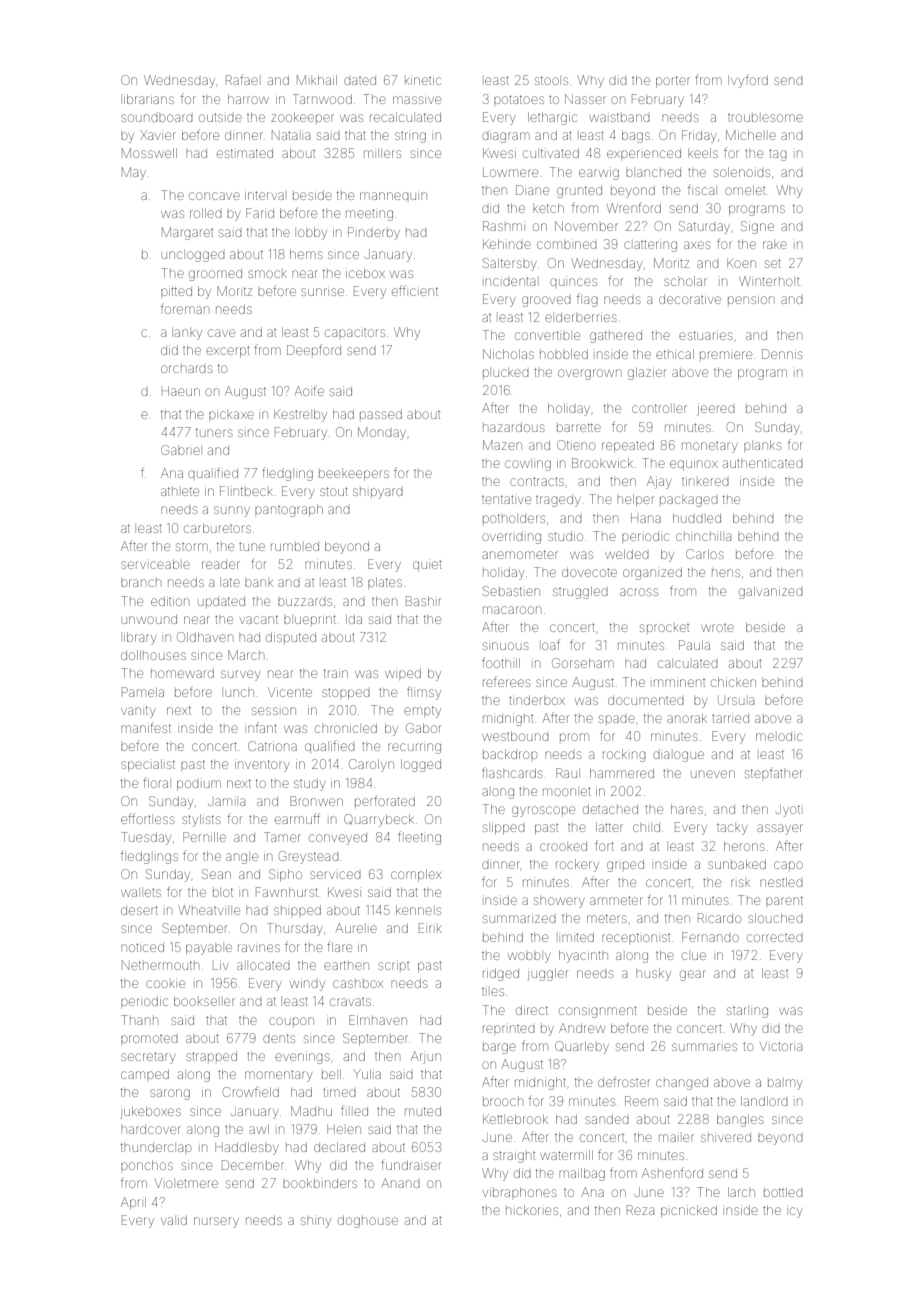  Describe the element at coordinates (519, 99) in the document. I see `potatoes` at that location.
